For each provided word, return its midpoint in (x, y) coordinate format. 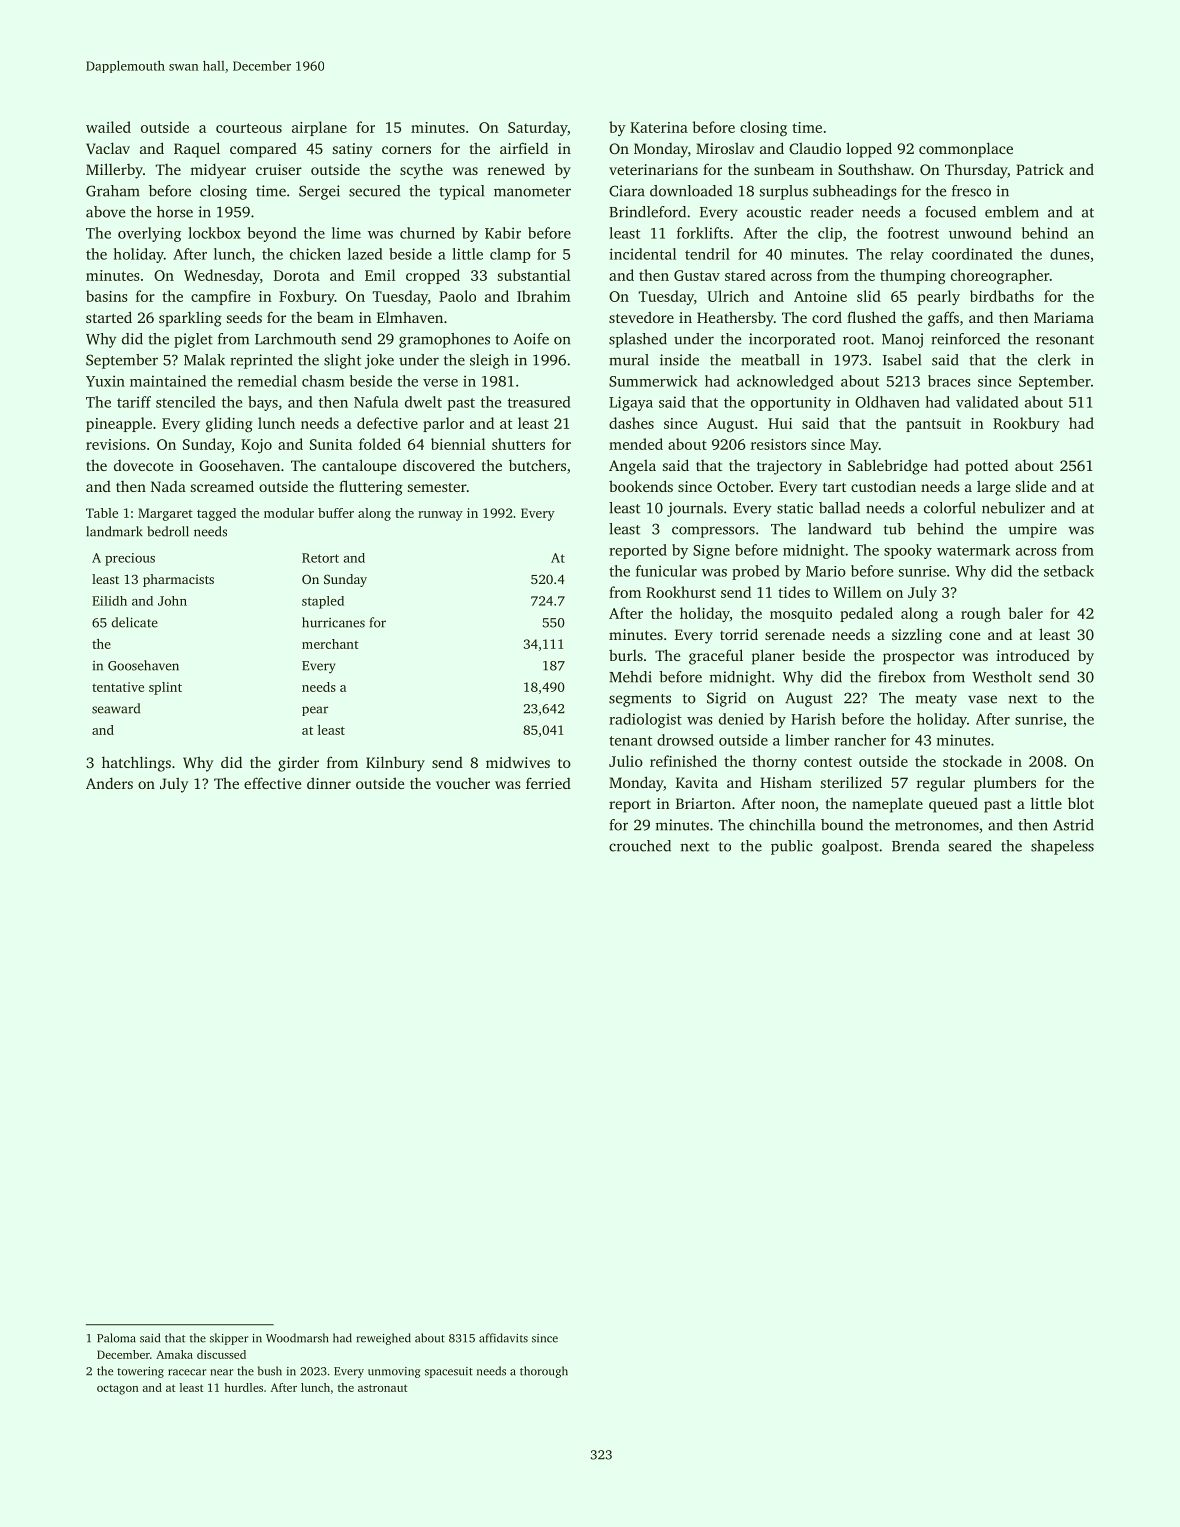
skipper (229, 1339)
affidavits (503, 1338)
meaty (936, 700)
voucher (463, 783)
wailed (108, 127)
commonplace (966, 150)
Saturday (537, 128)
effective (272, 783)
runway (440, 516)
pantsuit (933, 425)
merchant (330, 644)
